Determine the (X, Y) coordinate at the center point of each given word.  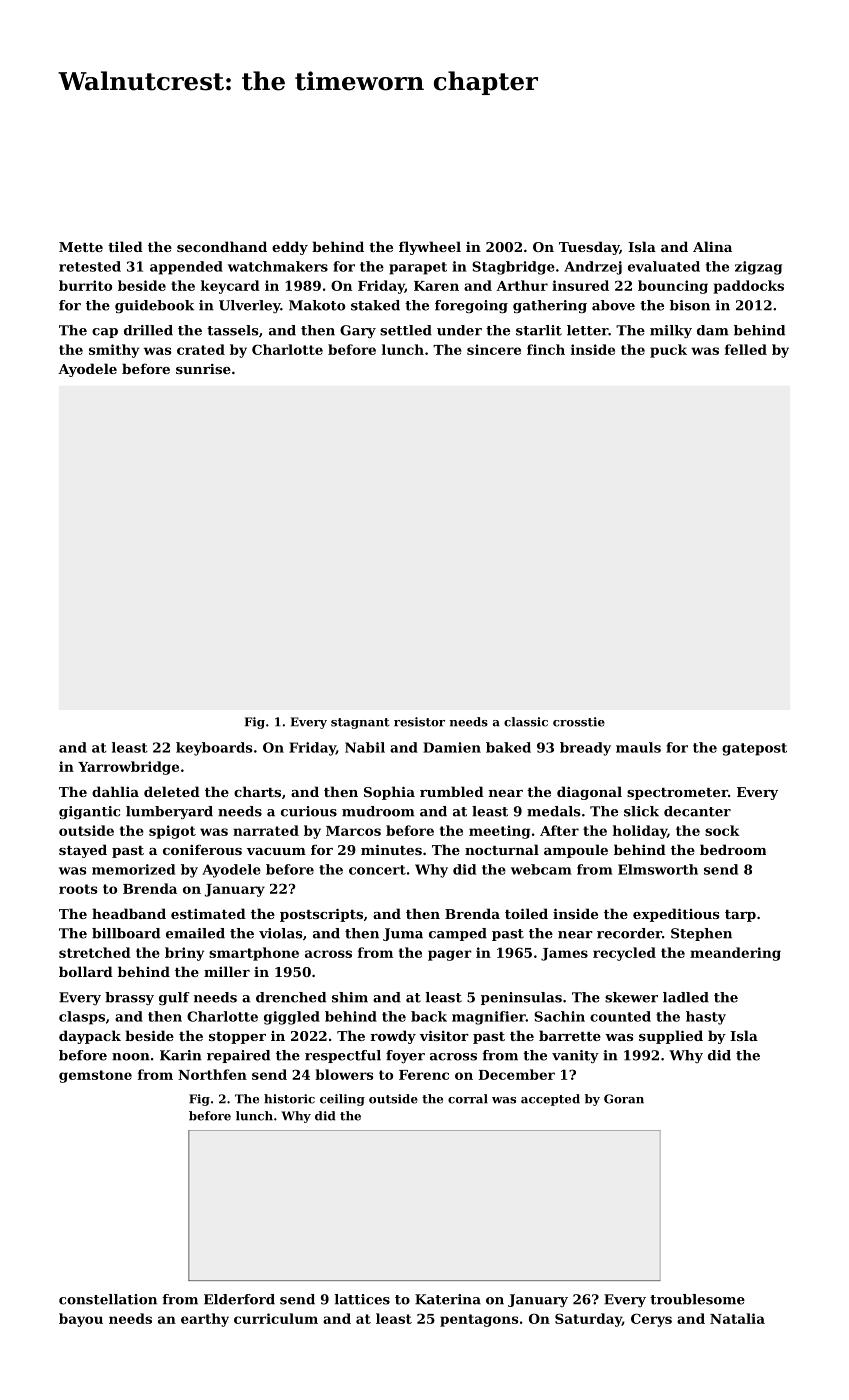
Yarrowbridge (128, 768)
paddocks (749, 287)
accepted (550, 1100)
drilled (148, 330)
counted (620, 1016)
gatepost (754, 749)
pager (450, 955)
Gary (358, 331)
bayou (81, 1320)
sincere (494, 349)
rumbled (452, 791)
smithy (114, 351)
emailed (195, 933)
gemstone (95, 1076)
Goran (624, 1099)
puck (668, 351)
